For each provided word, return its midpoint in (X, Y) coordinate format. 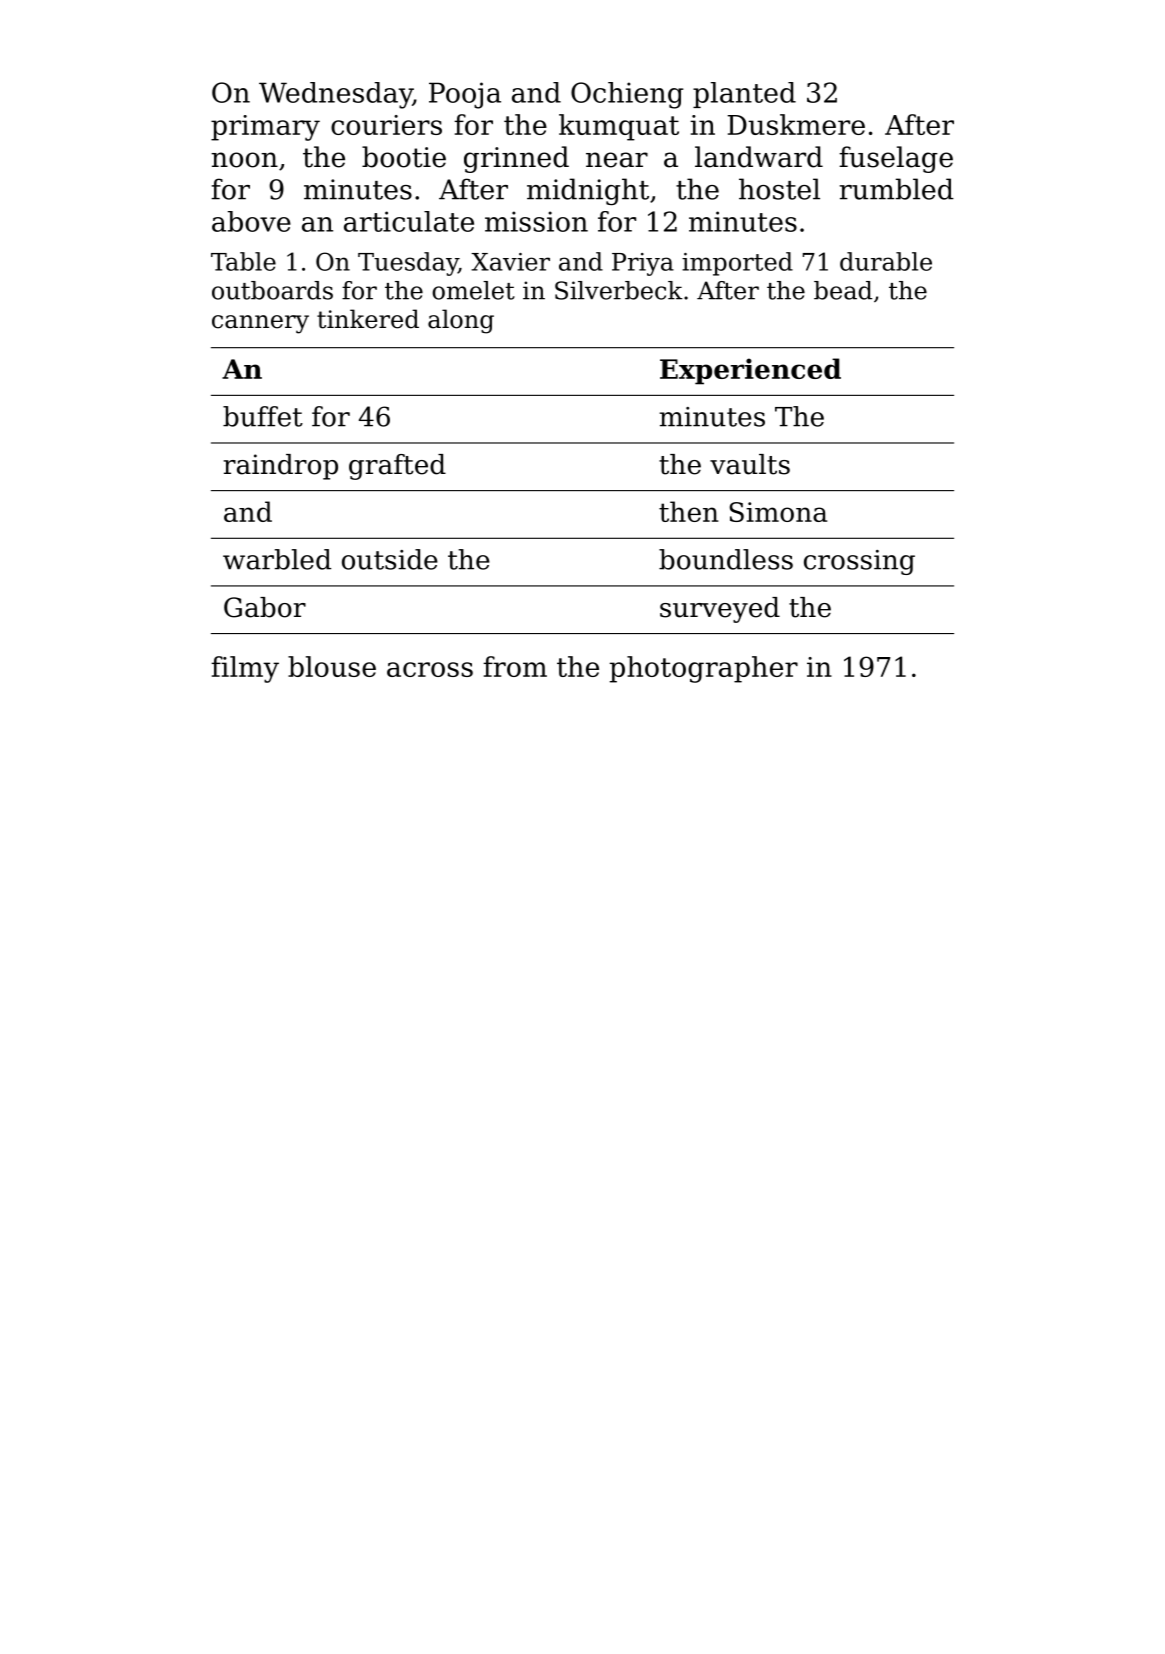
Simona (778, 512)
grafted (397, 467)
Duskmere (796, 124)
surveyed (720, 610)
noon (244, 160)
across (430, 669)
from (515, 666)
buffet (263, 416)
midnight (588, 191)
